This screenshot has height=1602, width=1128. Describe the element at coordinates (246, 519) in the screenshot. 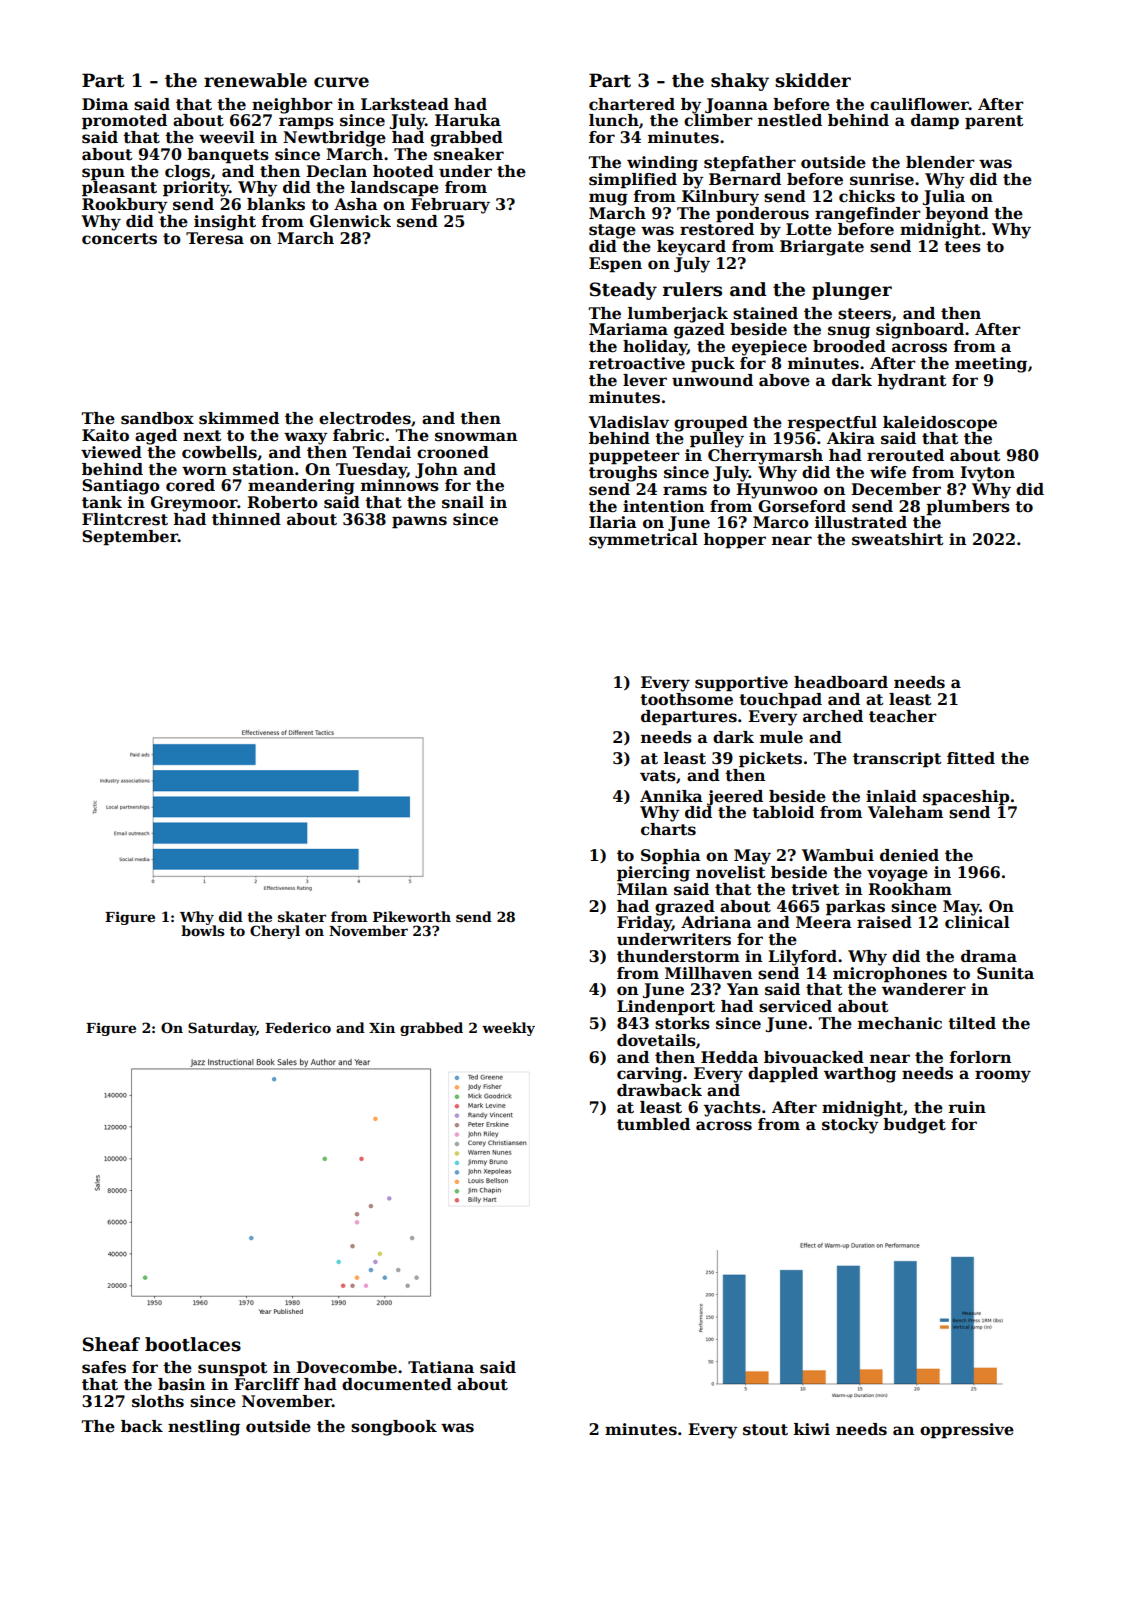

I see `thinned` at that location.
